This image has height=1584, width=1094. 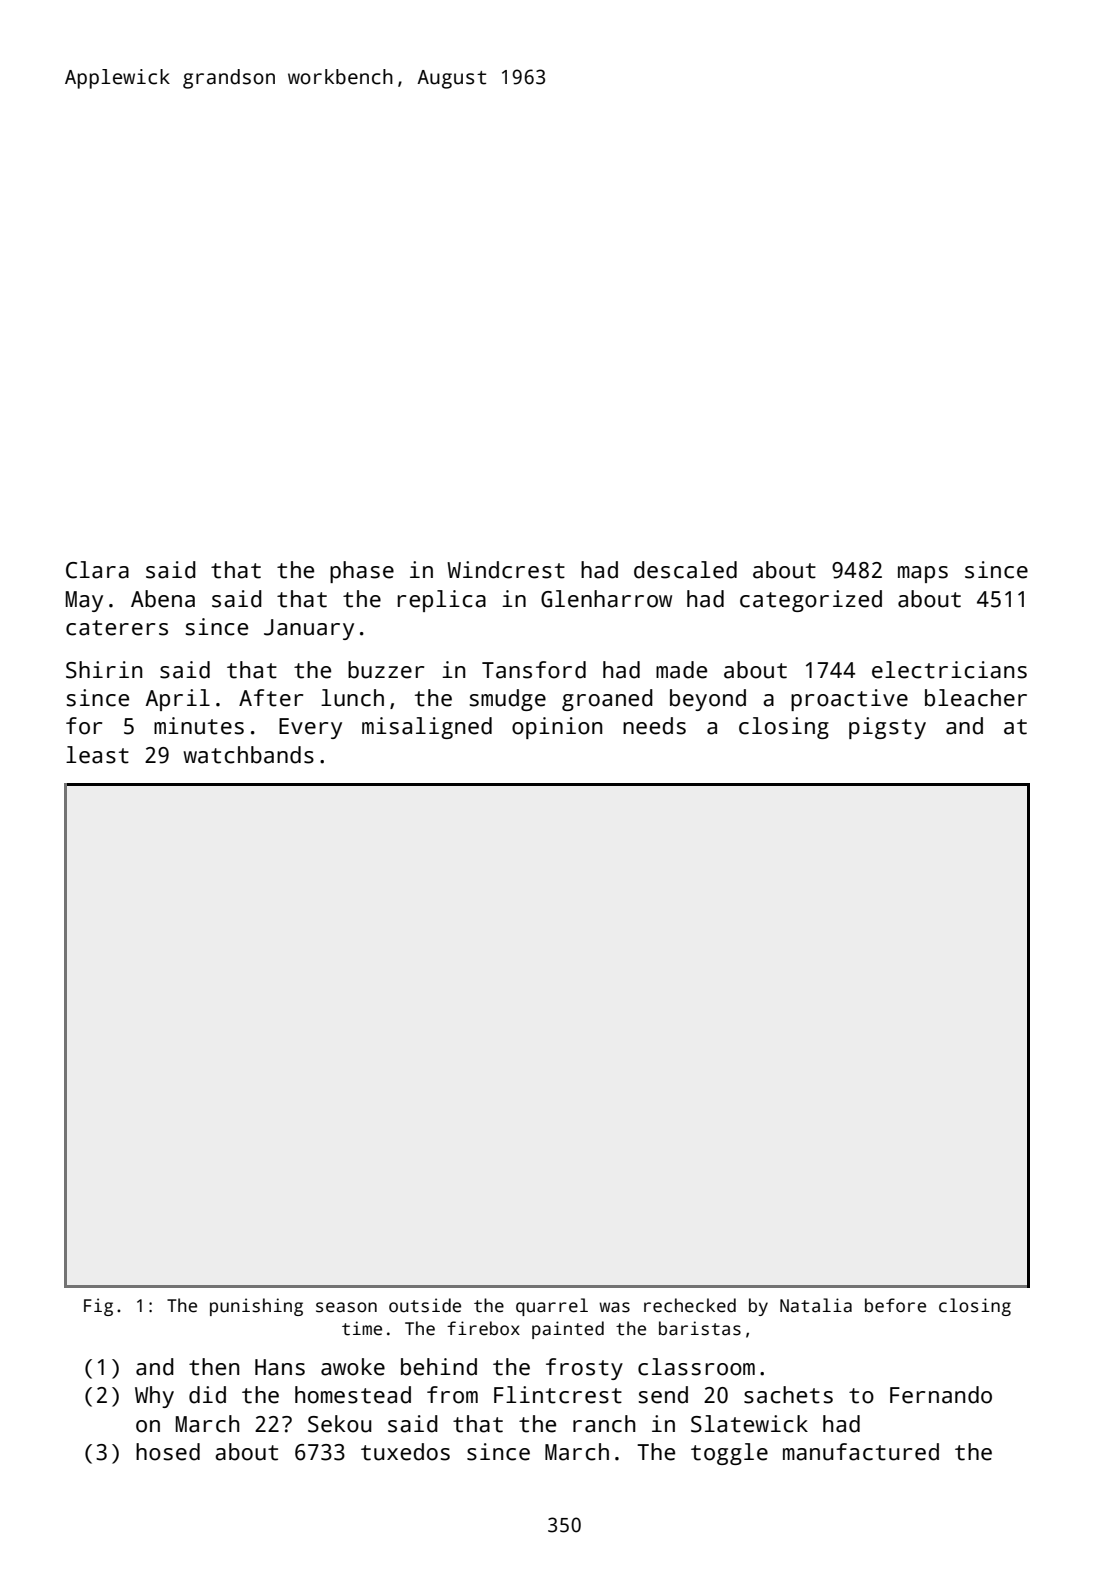 I want to click on outside, so click(x=425, y=1305).
